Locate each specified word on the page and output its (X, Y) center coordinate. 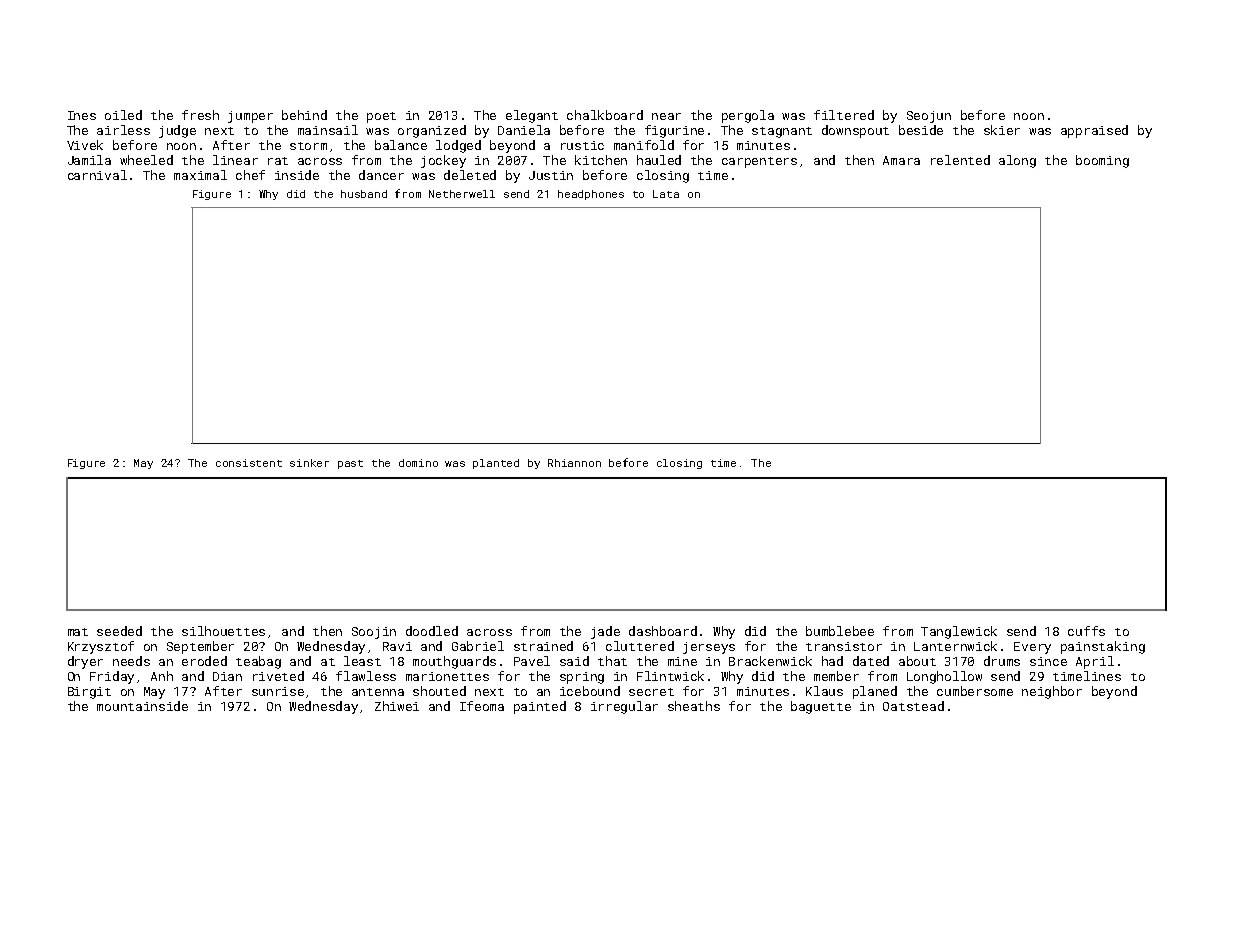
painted (540, 707)
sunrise (278, 691)
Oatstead (913, 706)
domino (418, 463)
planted (496, 464)
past (350, 464)
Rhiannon (574, 463)
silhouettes (223, 631)
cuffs (1086, 631)
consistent (249, 463)
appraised (1094, 131)
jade (605, 632)
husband (364, 194)
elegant (532, 116)
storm (308, 146)
